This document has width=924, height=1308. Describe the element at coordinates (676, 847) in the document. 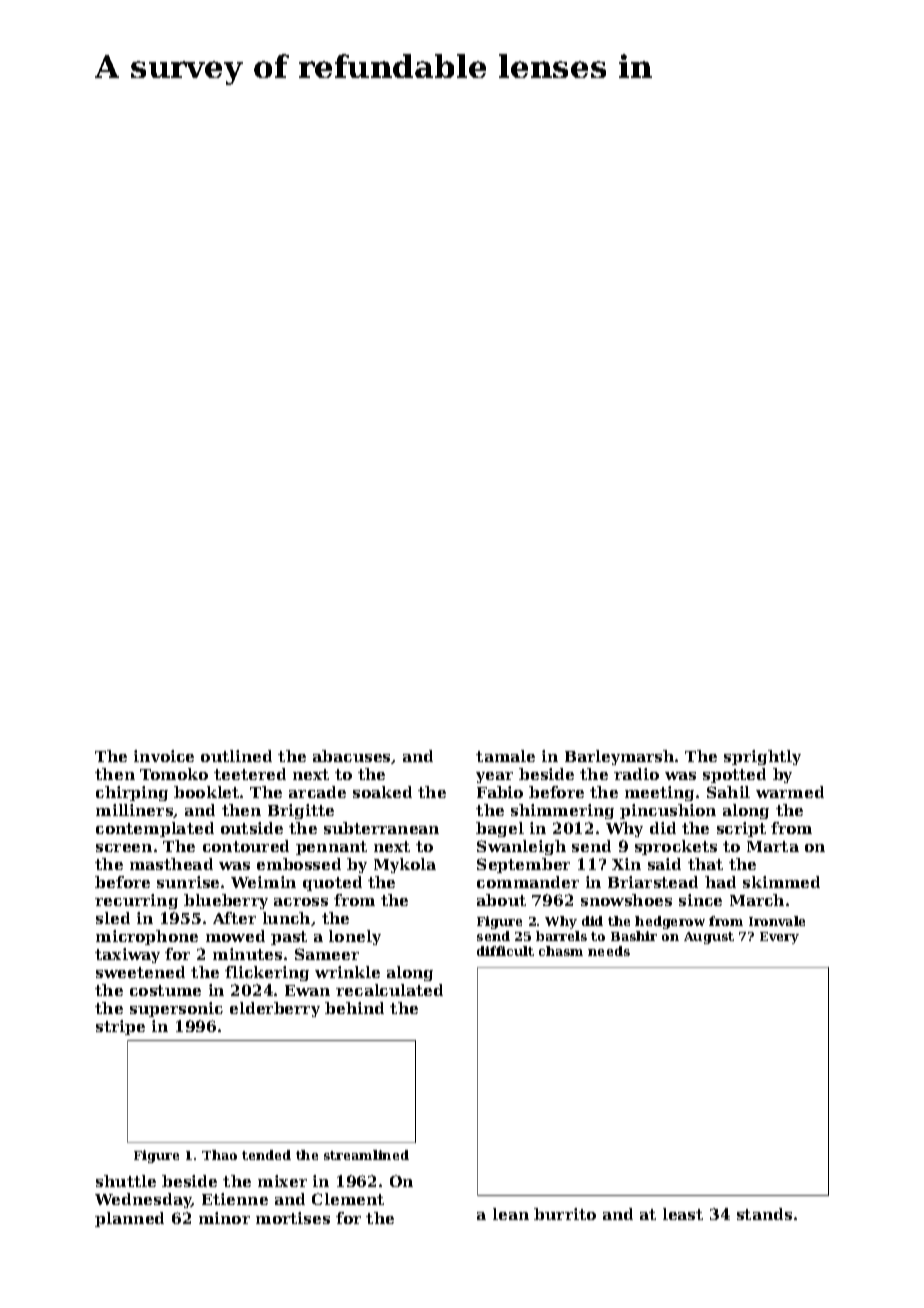

I see `sprockets` at that location.
